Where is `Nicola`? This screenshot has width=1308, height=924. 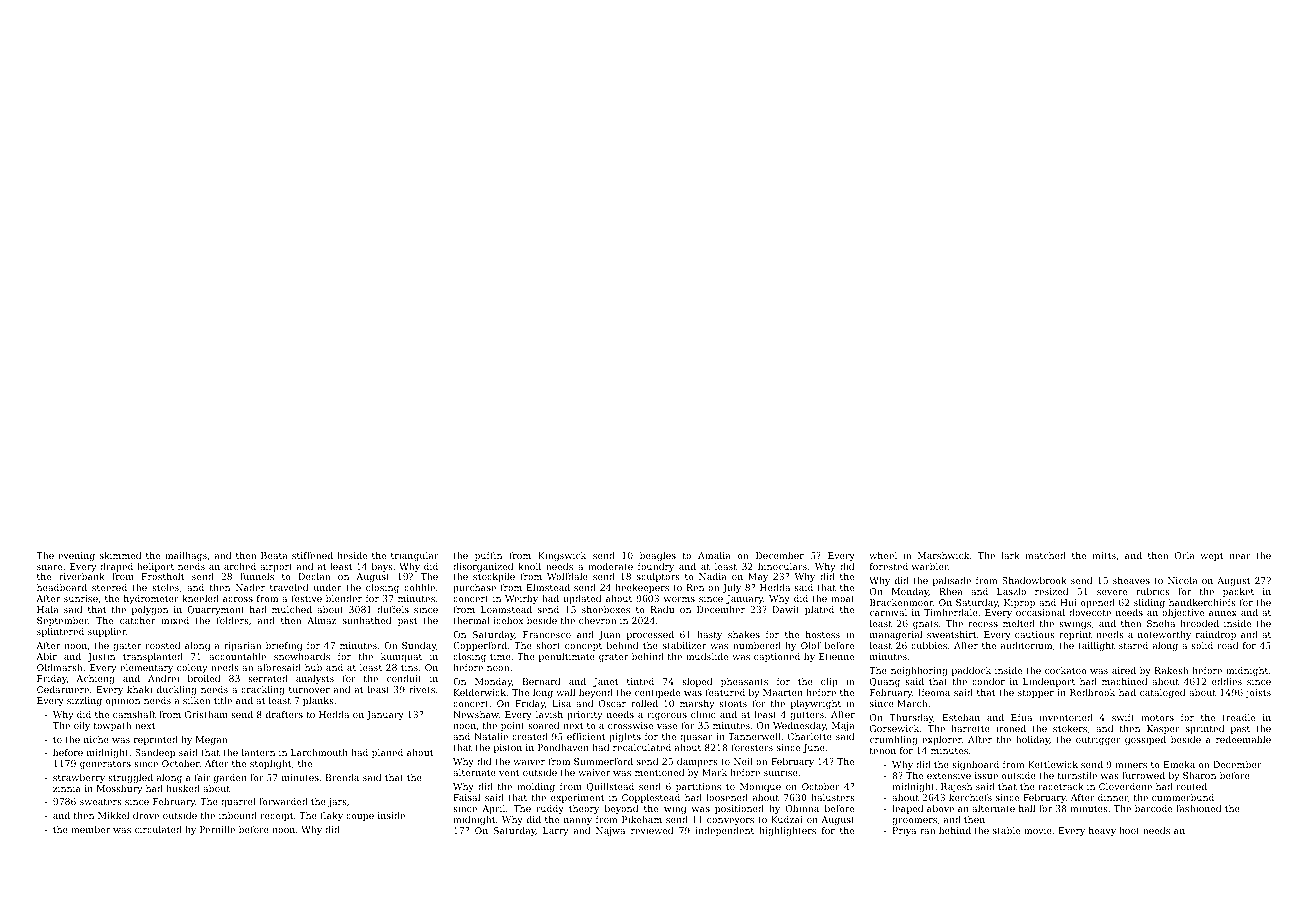
Nicola is located at coordinates (1183, 580).
